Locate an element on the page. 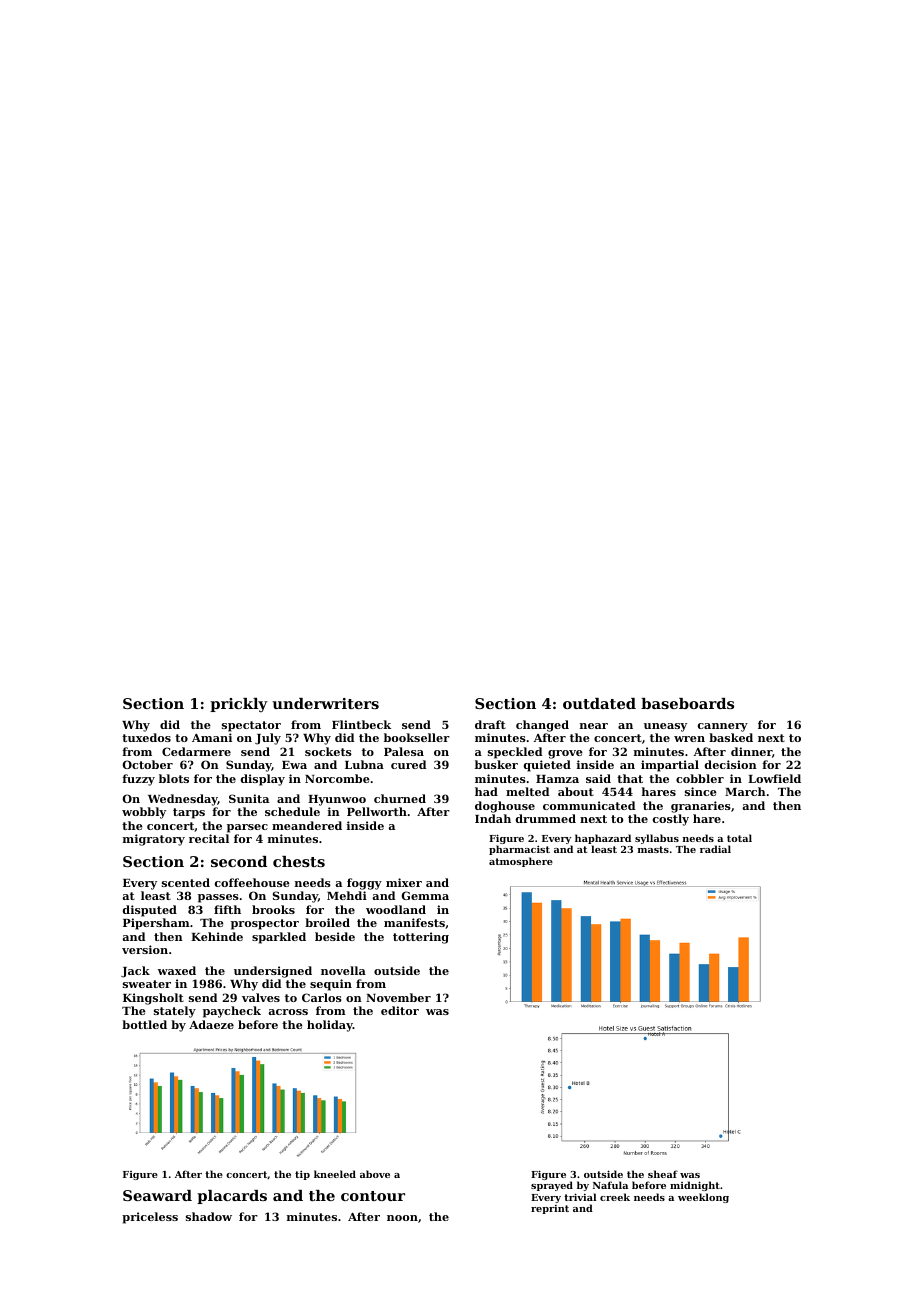  reprint is located at coordinates (550, 1209).
